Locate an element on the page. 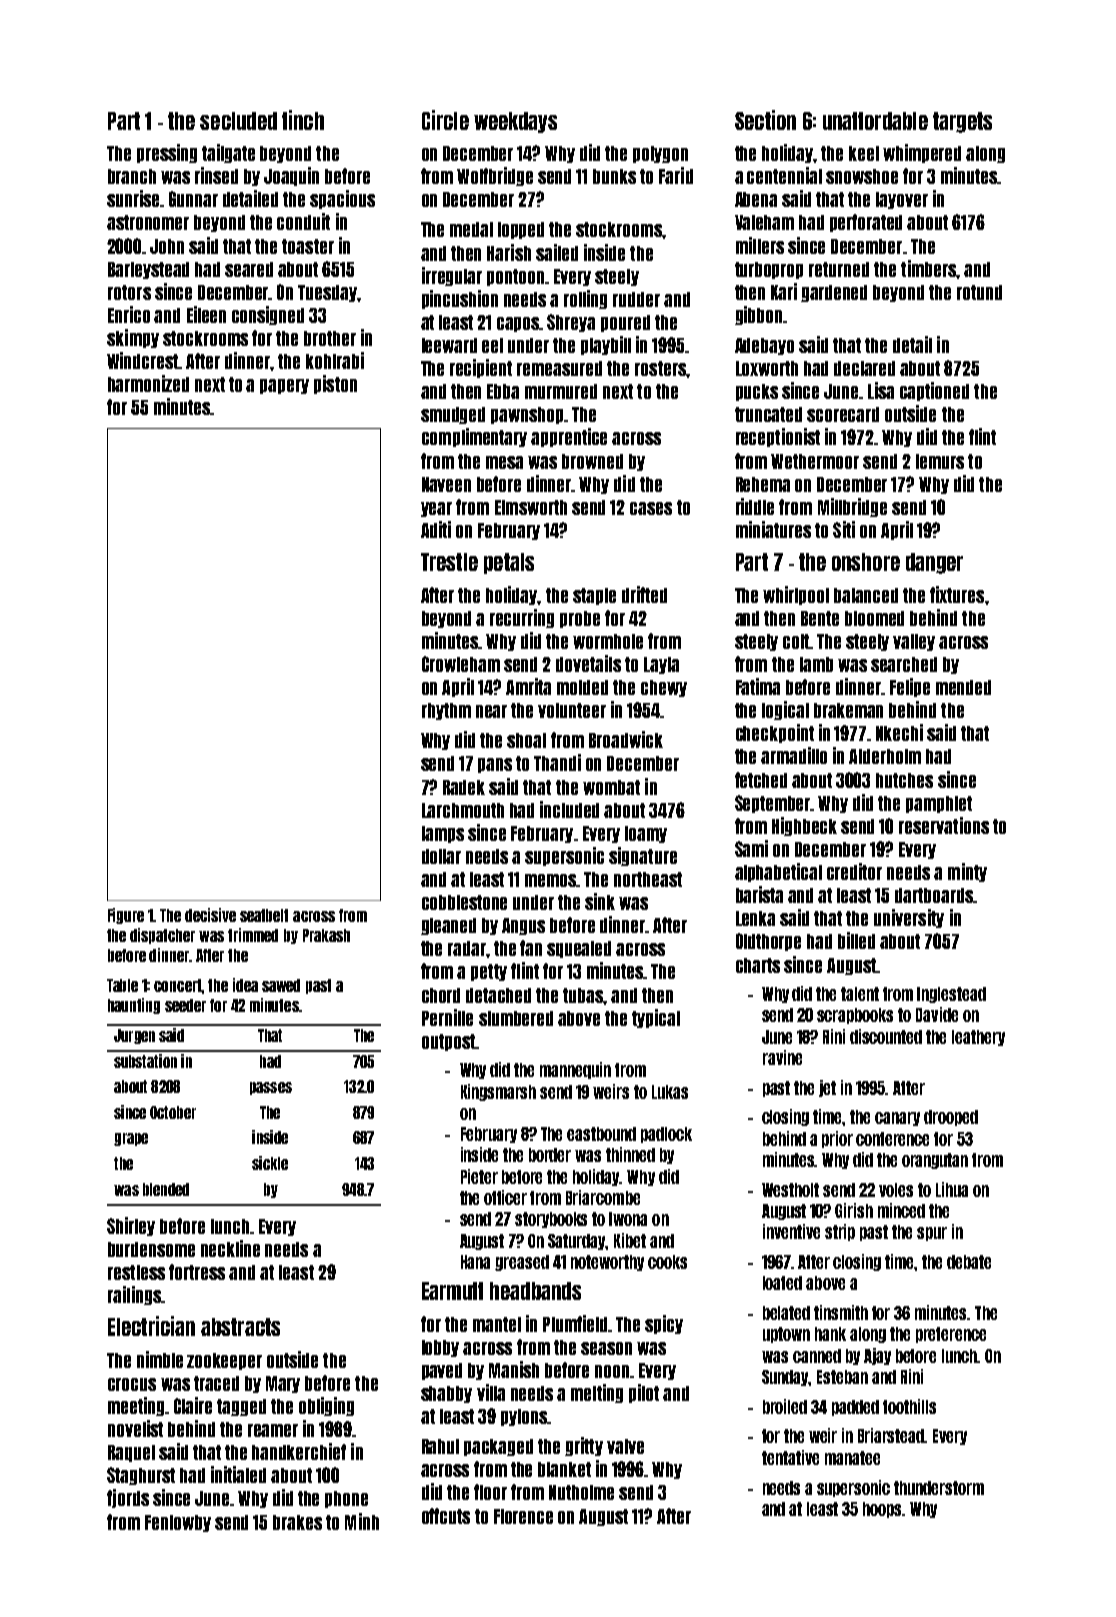 The image size is (1116, 1617). signature is located at coordinates (643, 856).
